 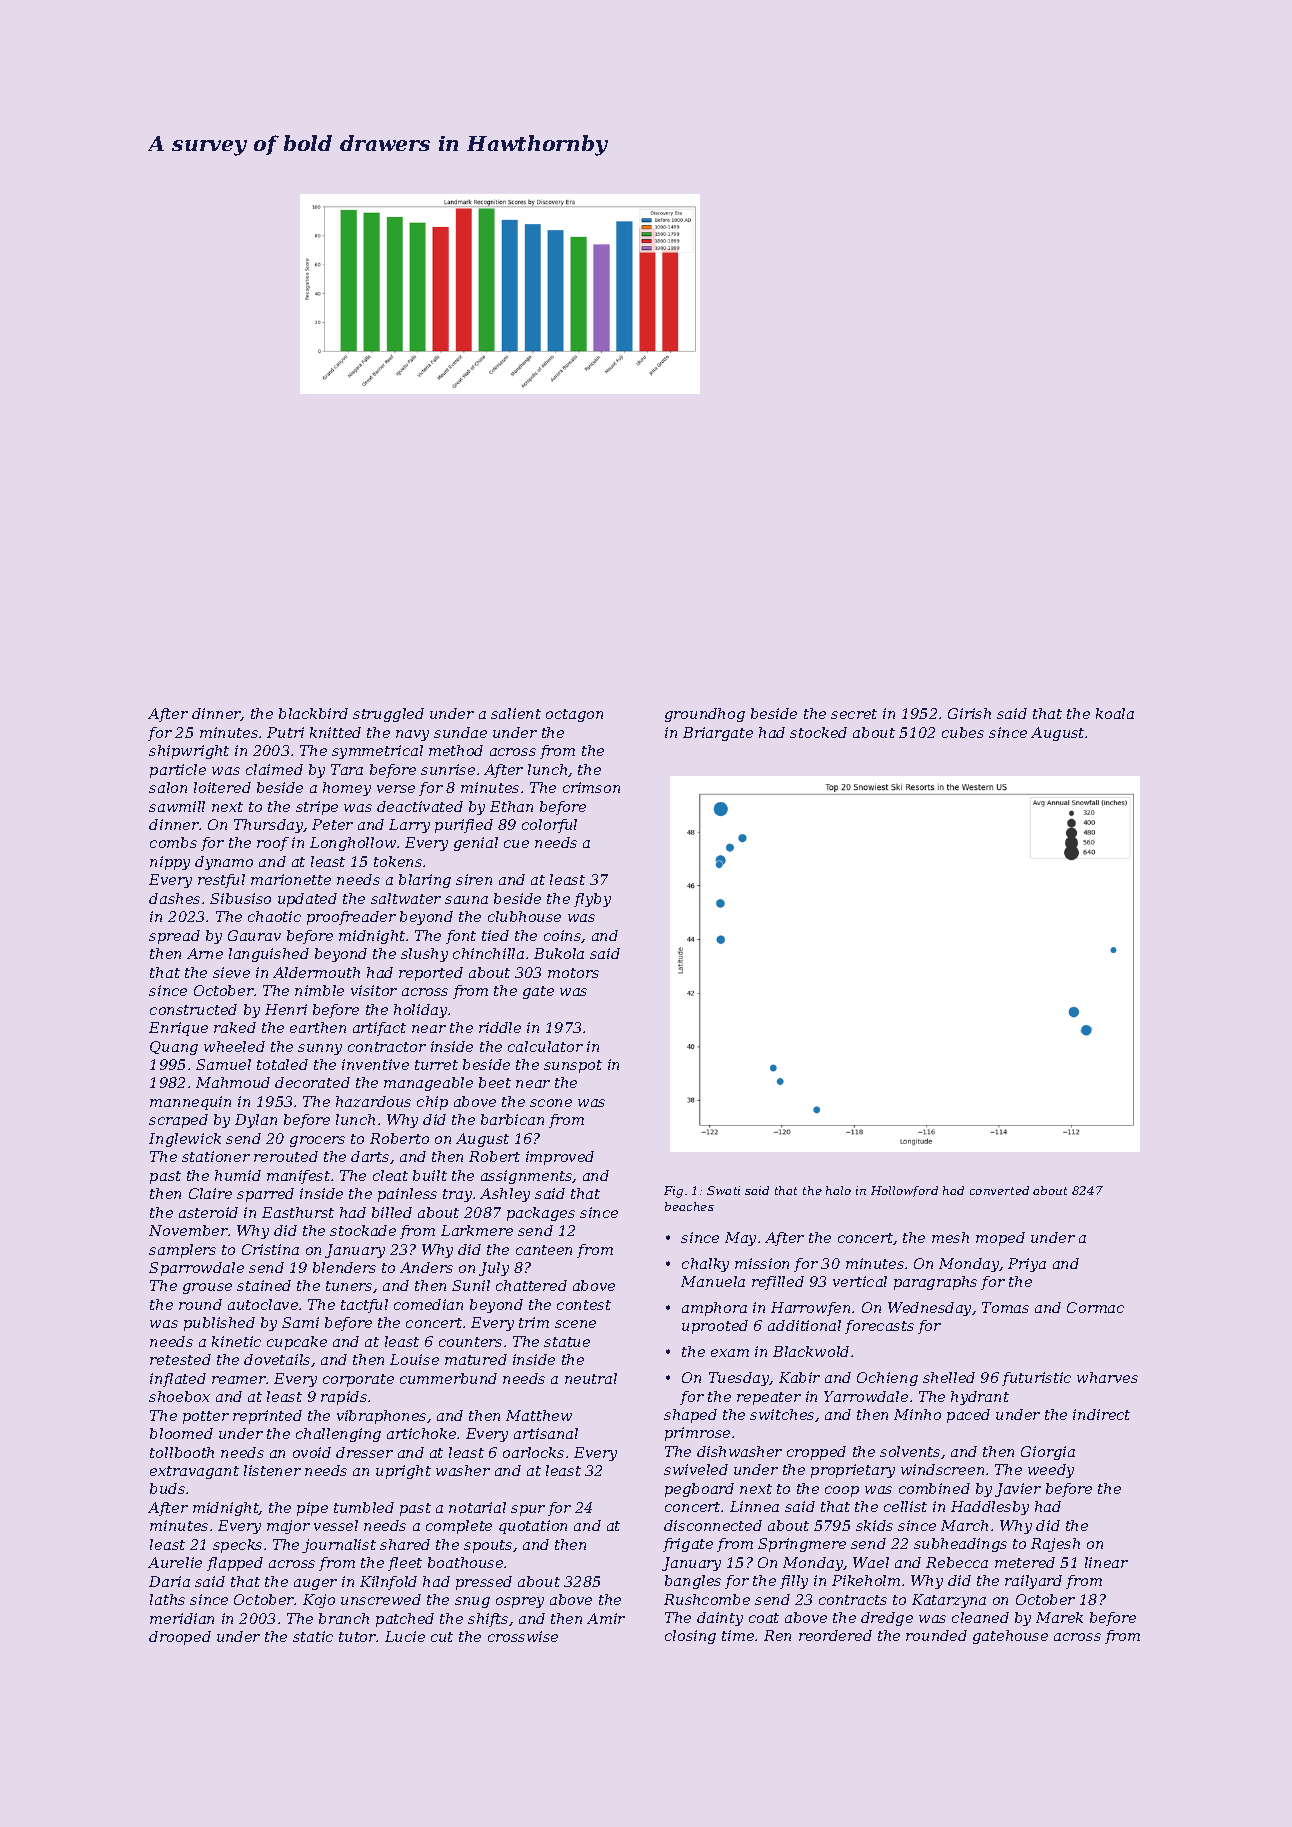 What do you see at coordinates (730, 1353) in the screenshot?
I see `exam` at bounding box center [730, 1353].
